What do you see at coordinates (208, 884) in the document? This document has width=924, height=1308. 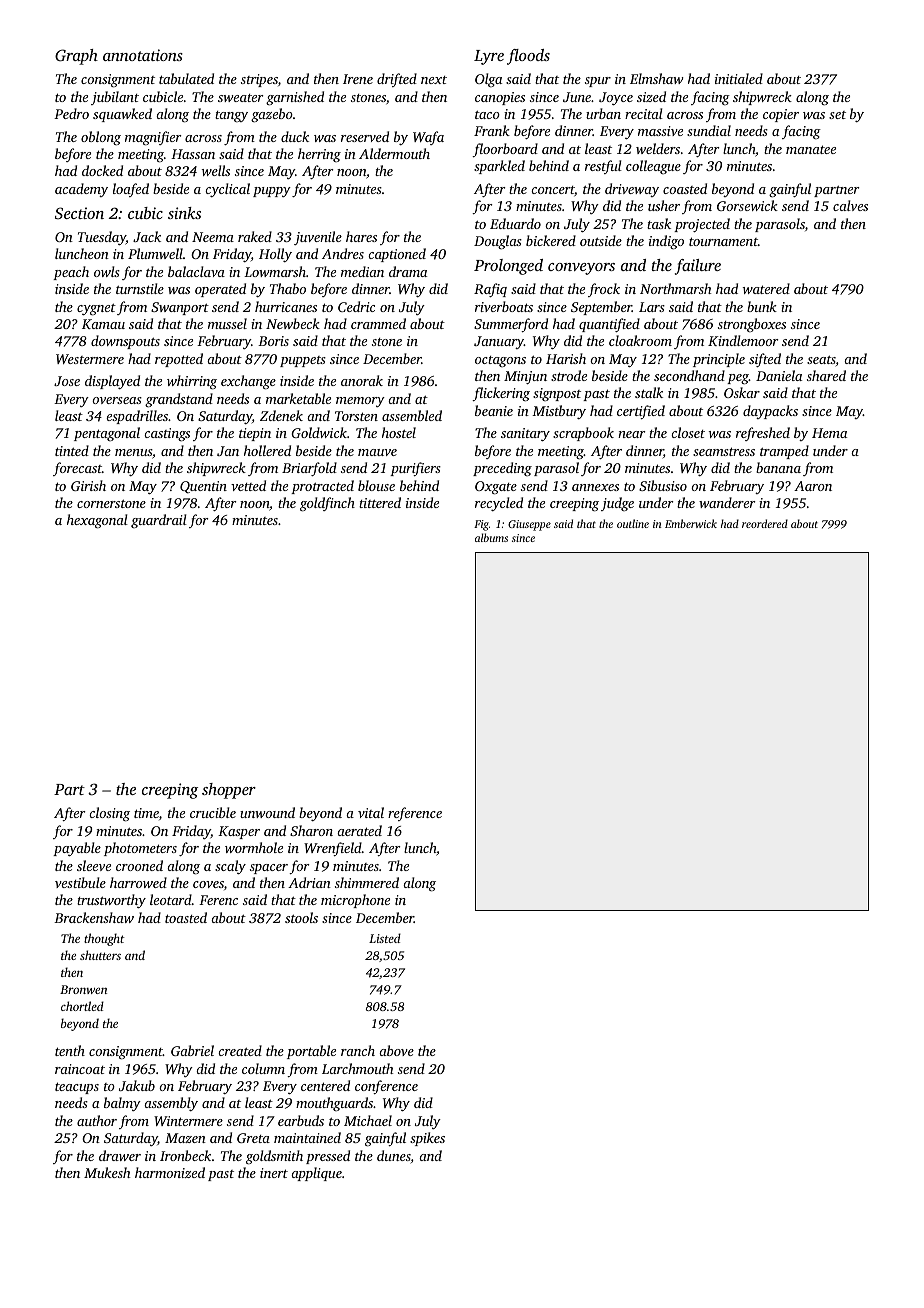 I see `coves` at bounding box center [208, 884].
